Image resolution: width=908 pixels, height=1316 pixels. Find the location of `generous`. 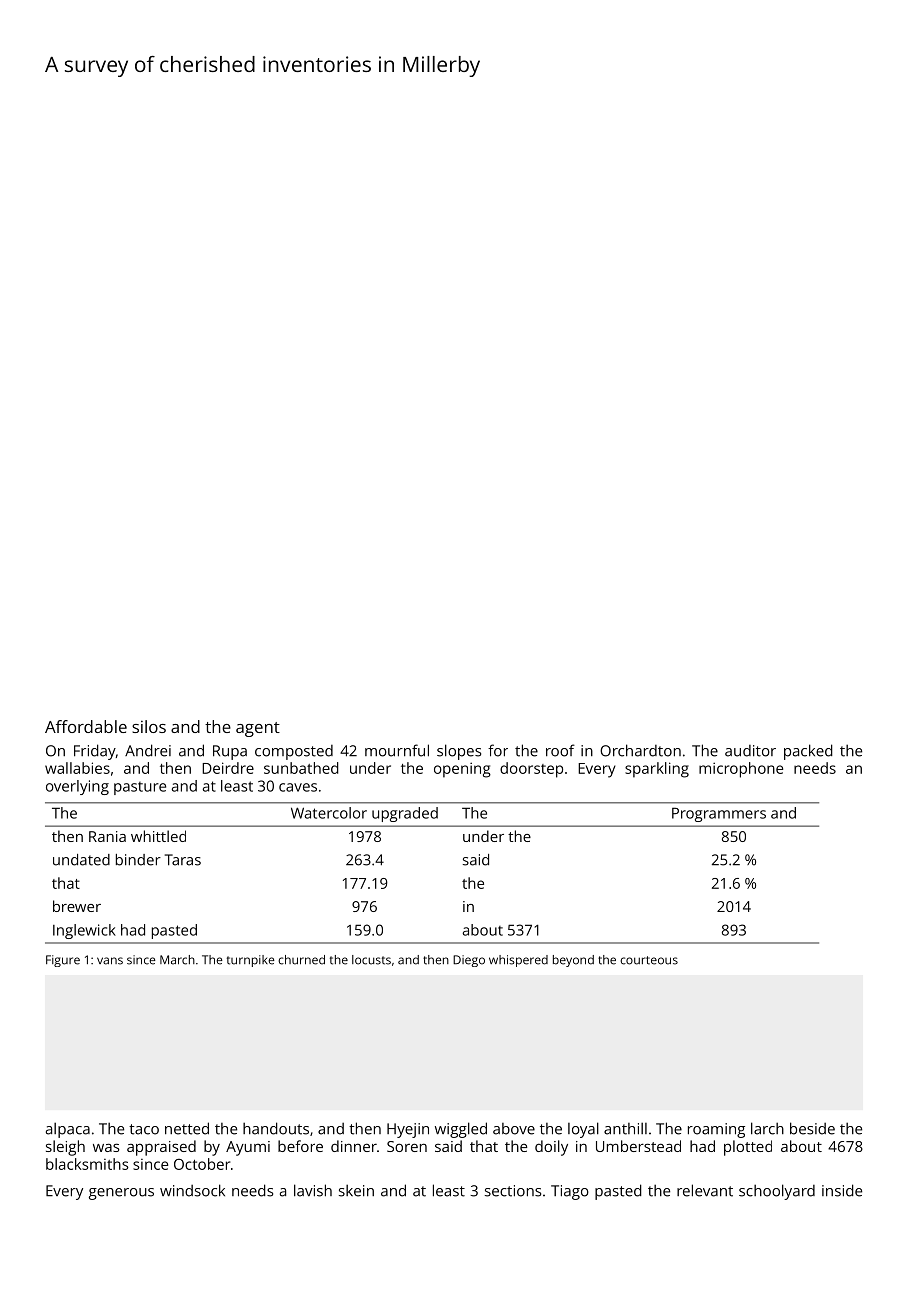

generous is located at coordinates (121, 1194).
